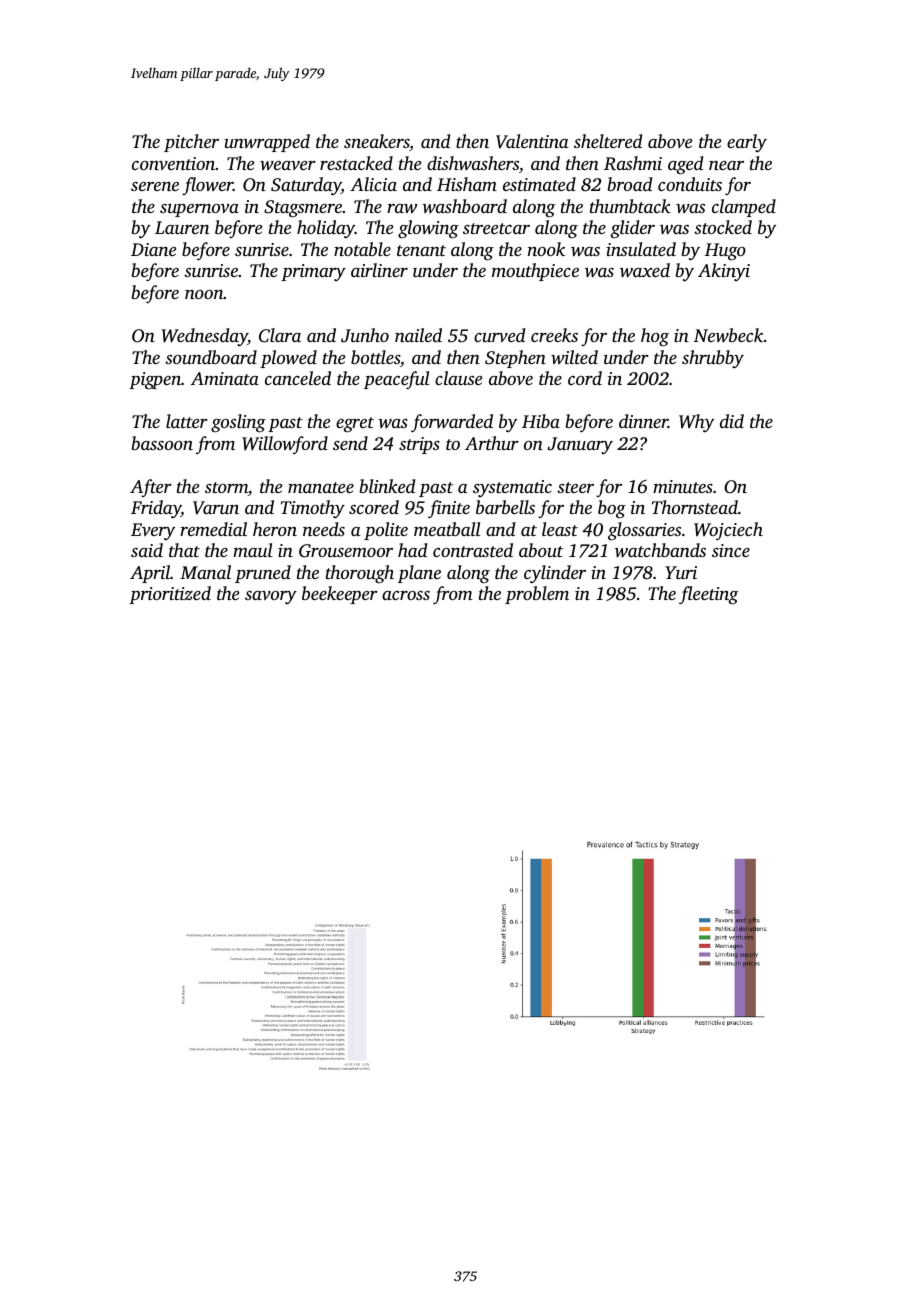 The height and width of the image is (1316, 908). What do you see at coordinates (608, 141) in the image?
I see `sheltered` at bounding box center [608, 141].
